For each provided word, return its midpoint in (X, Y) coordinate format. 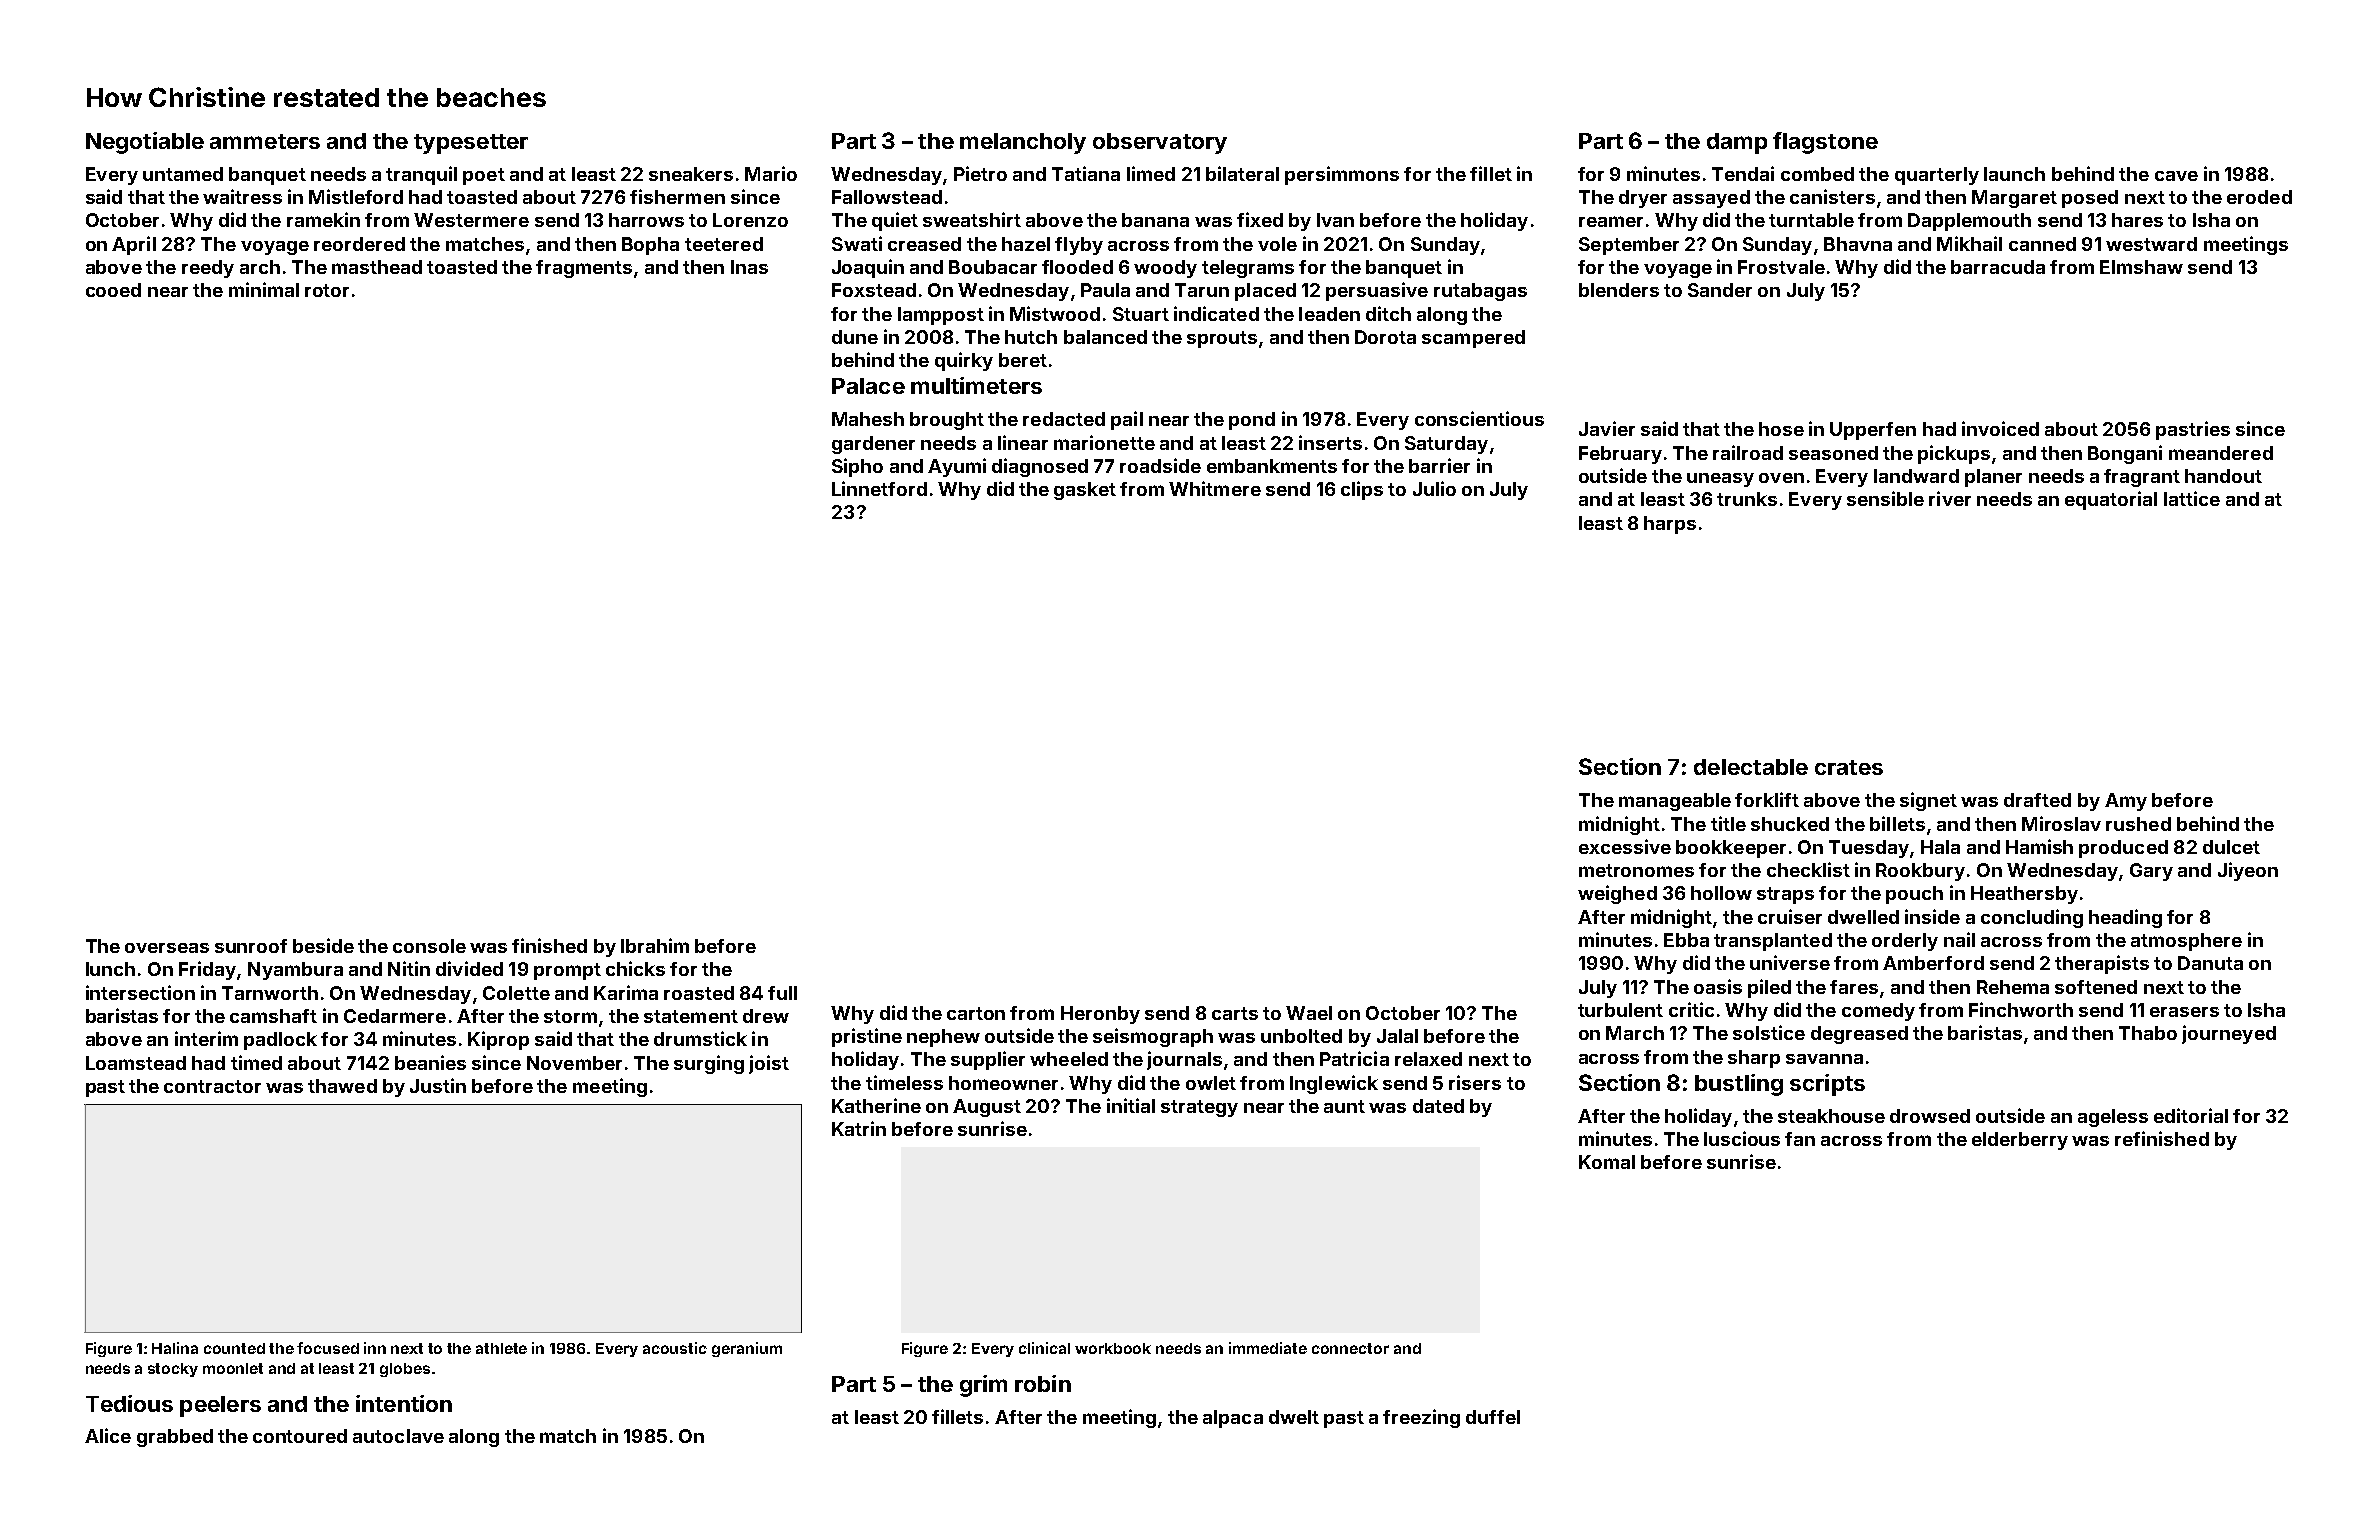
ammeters (265, 141)
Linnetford (879, 488)
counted (234, 1348)
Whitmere (1215, 488)
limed (1151, 173)
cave (2176, 176)
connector (1350, 1348)
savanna (1824, 1059)
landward (1916, 476)
